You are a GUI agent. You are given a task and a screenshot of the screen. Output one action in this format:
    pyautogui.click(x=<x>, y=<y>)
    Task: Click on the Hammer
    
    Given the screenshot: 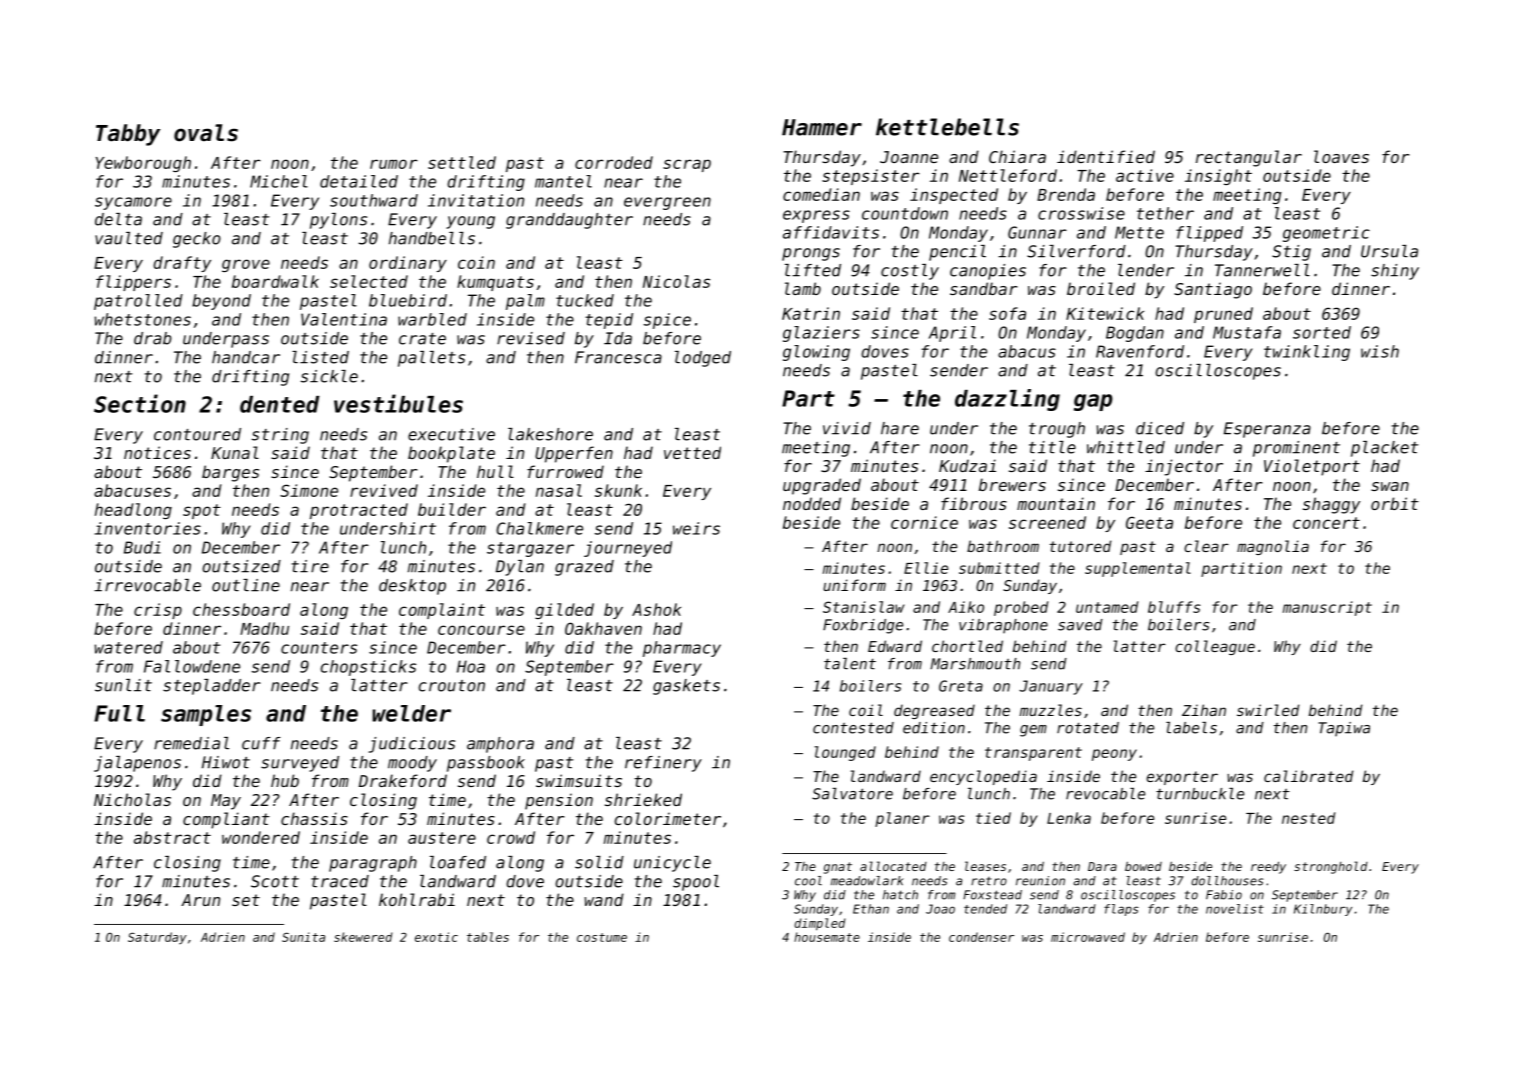 What is the action you would take?
    pyautogui.click(x=822, y=127)
